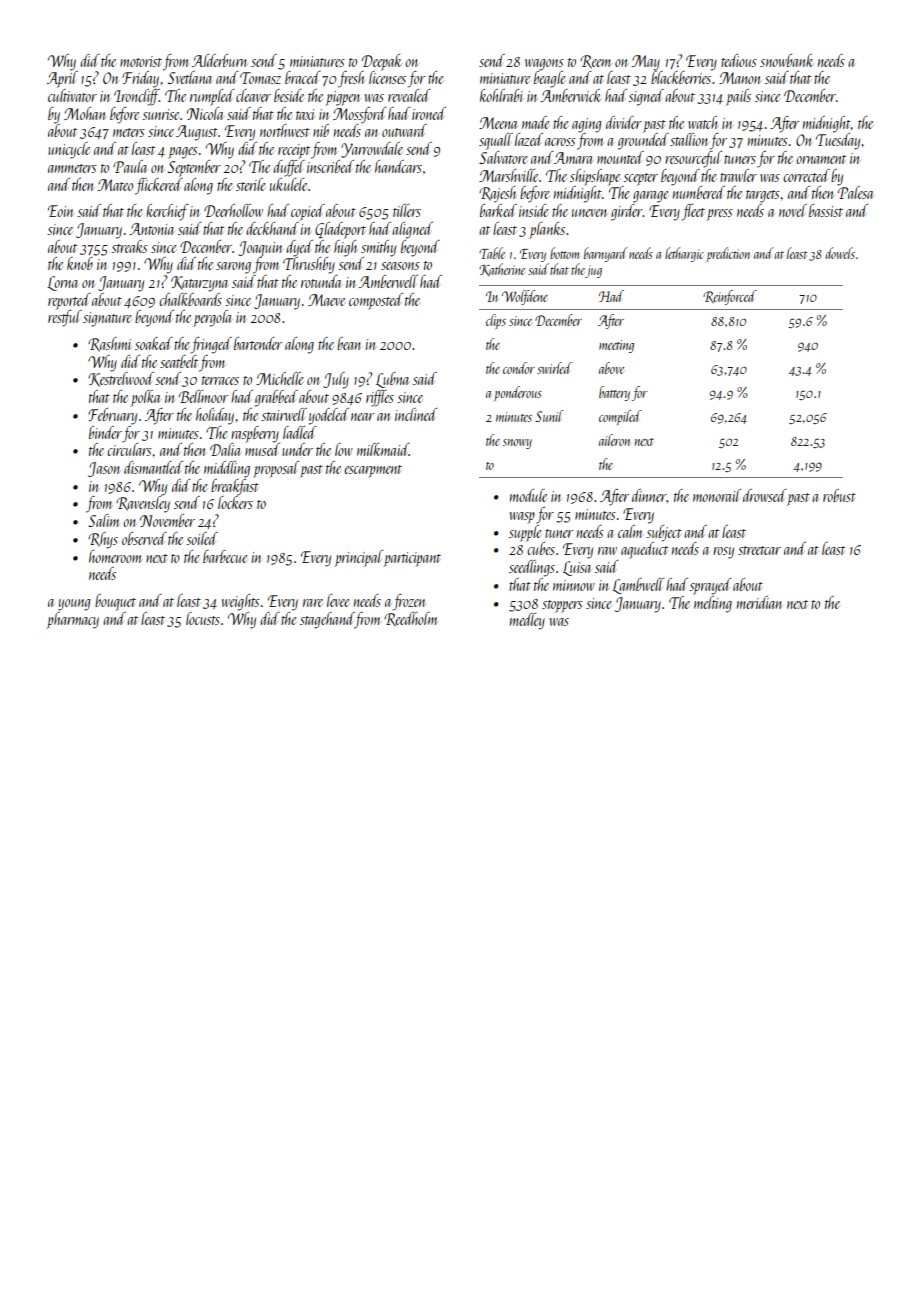 The image size is (924, 1308). I want to click on locusts, so click(203, 618).
